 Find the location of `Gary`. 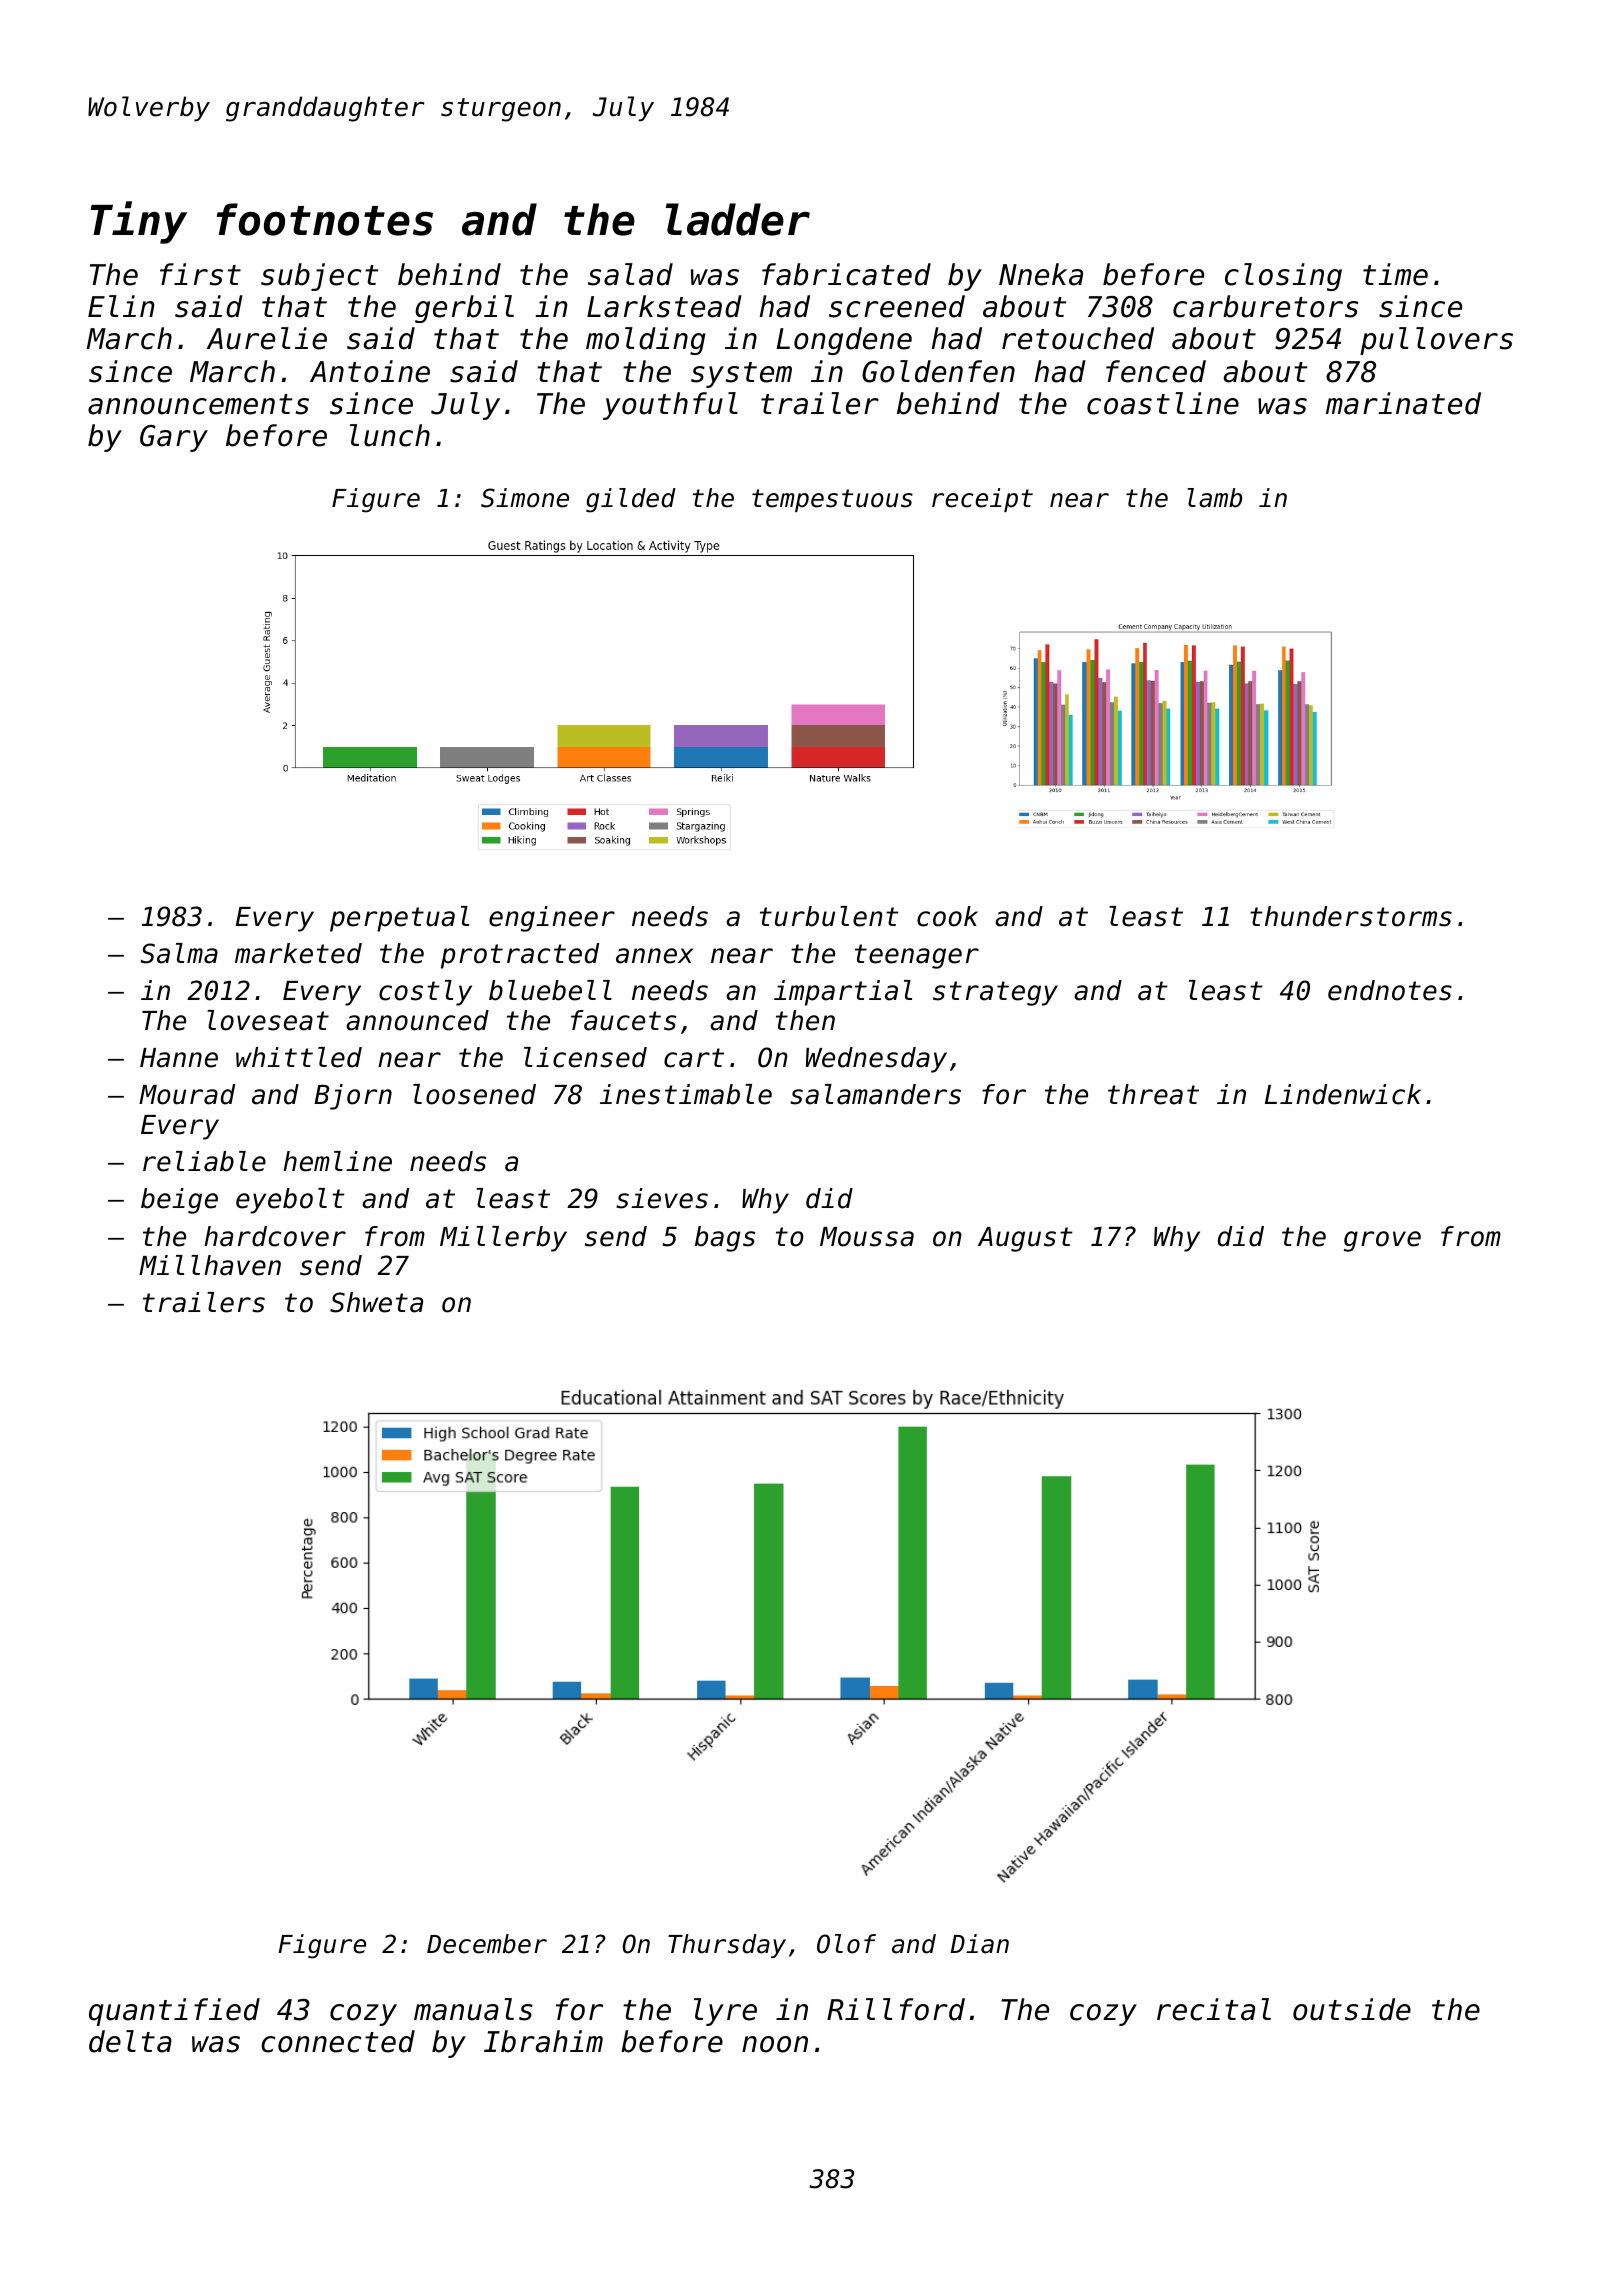

Gary is located at coordinates (174, 438).
